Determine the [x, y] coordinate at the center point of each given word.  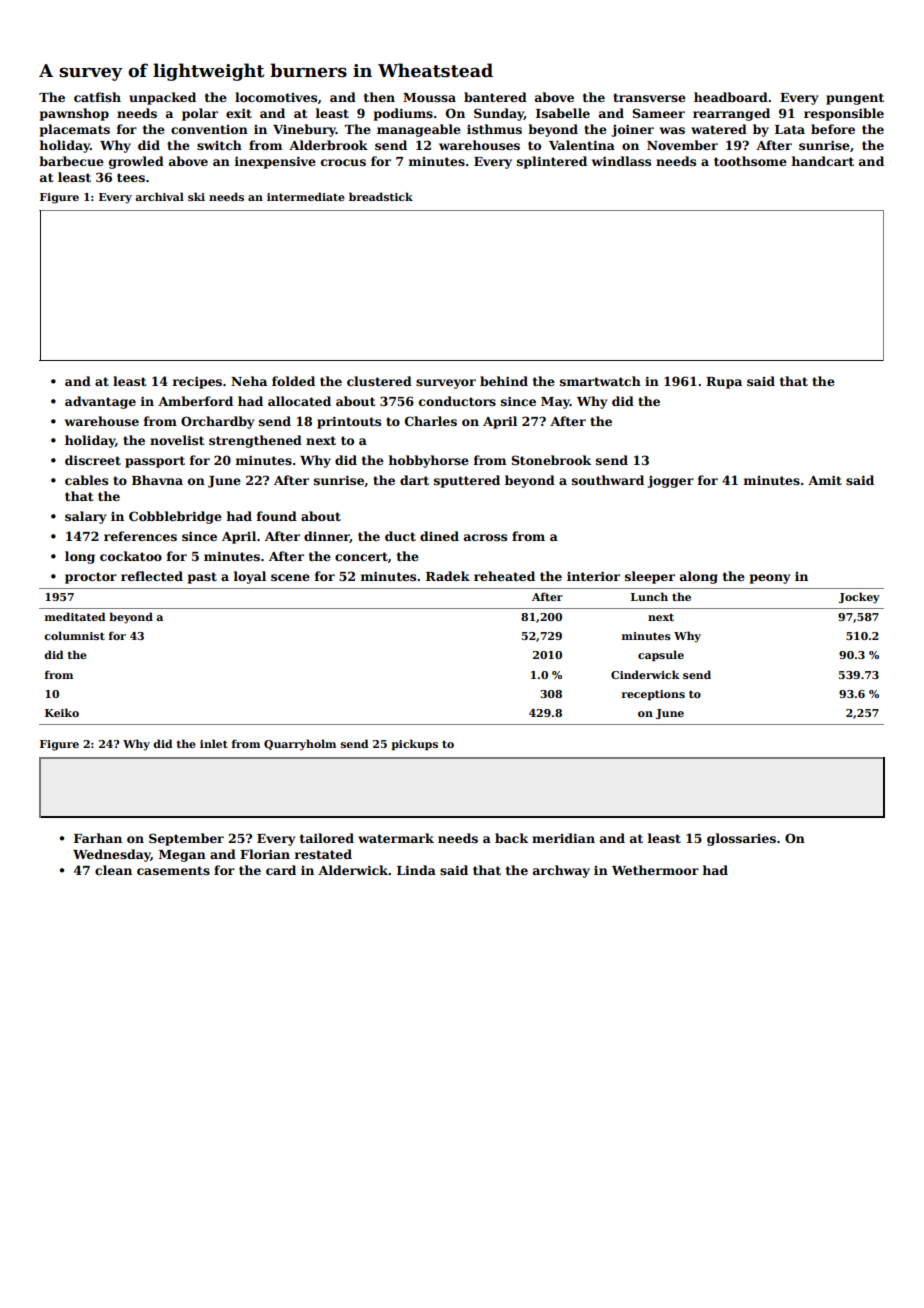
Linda [416, 870]
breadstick [381, 196]
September [186, 839]
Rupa [724, 383]
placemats [75, 130]
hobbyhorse [429, 461]
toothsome [750, 161]
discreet [93, 460]
